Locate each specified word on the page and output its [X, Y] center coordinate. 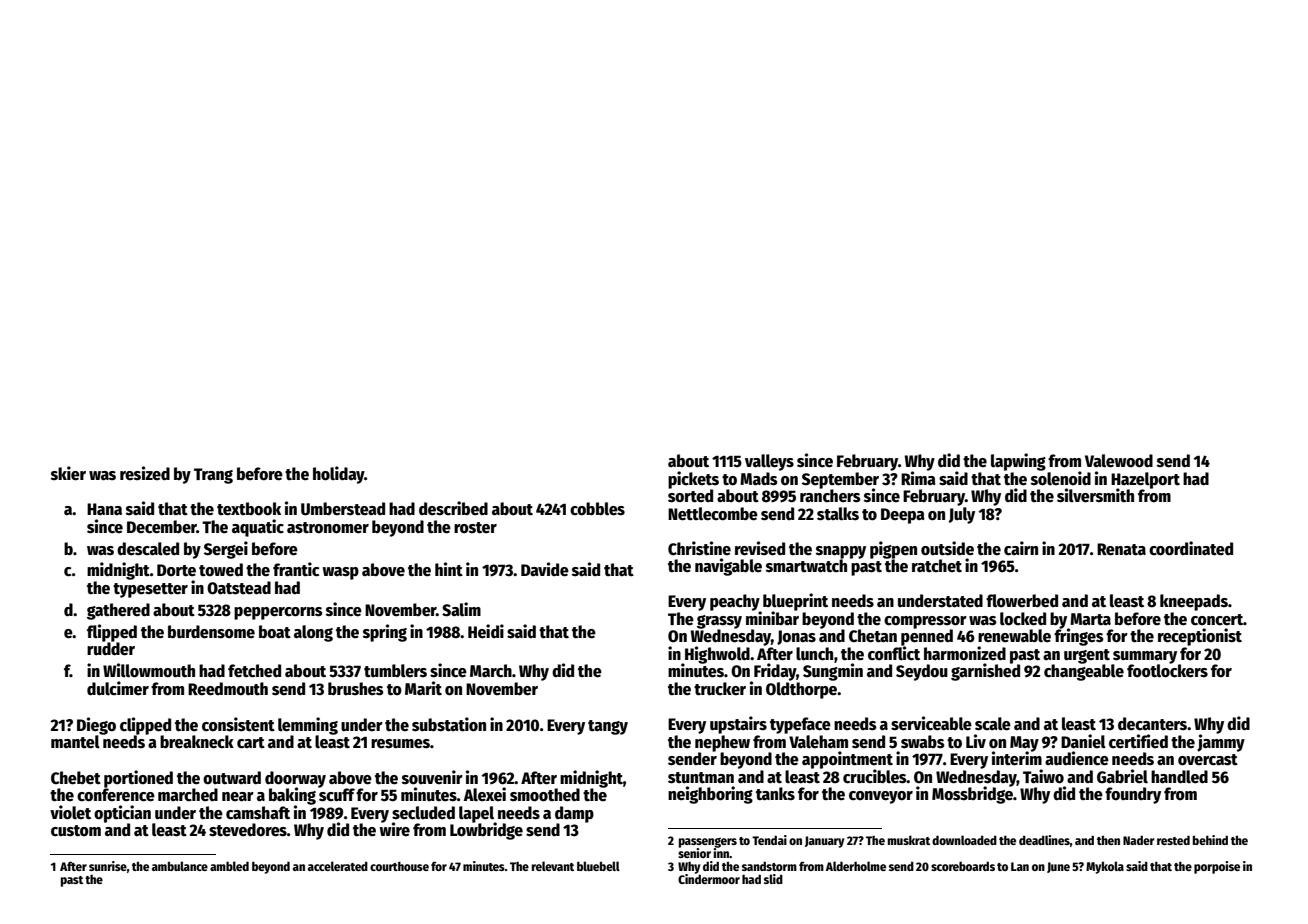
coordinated [1191, 548]
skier [68, 473]
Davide [545, 569]
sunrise [108, 866]
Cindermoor [709, 879]
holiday [338, 475]
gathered [118, 611]
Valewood [1119, 461]
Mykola [1105, 867]
